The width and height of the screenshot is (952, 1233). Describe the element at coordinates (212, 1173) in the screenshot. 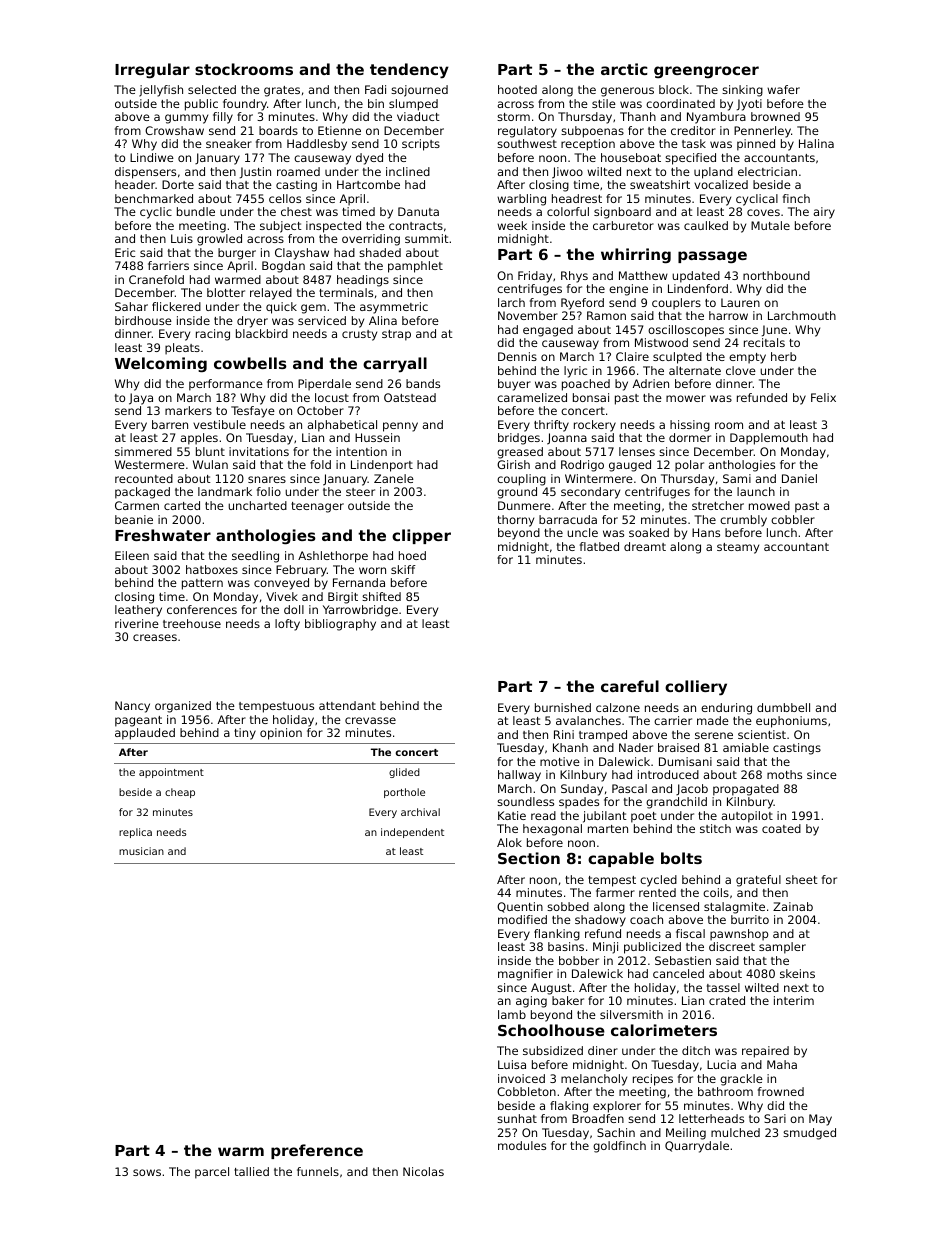

I see `parcel` at that location.
